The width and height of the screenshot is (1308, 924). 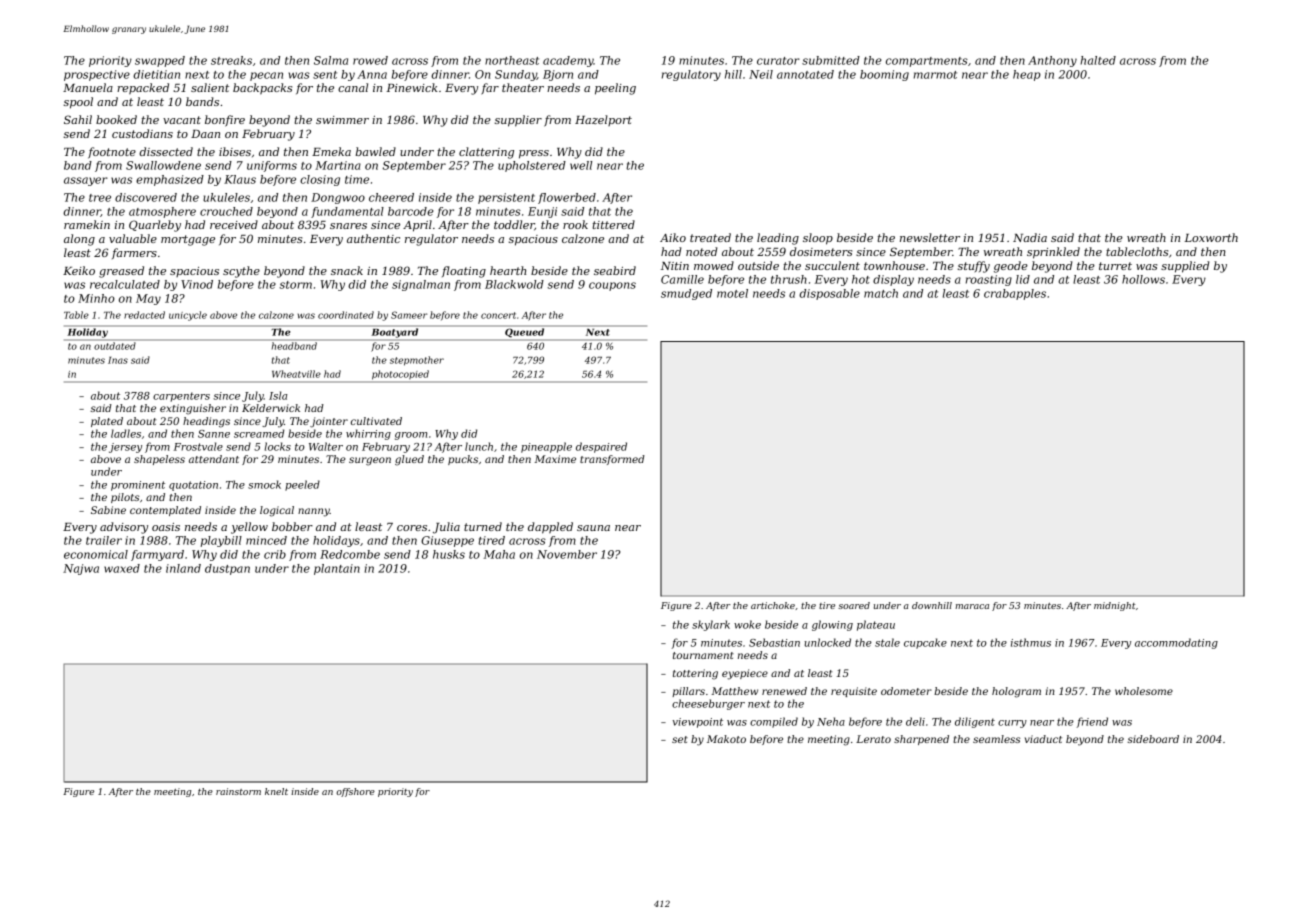 What do you see at coordinates (231, 60) in the screenshot?
I see `streaks` at bounding box center [231, 60].
